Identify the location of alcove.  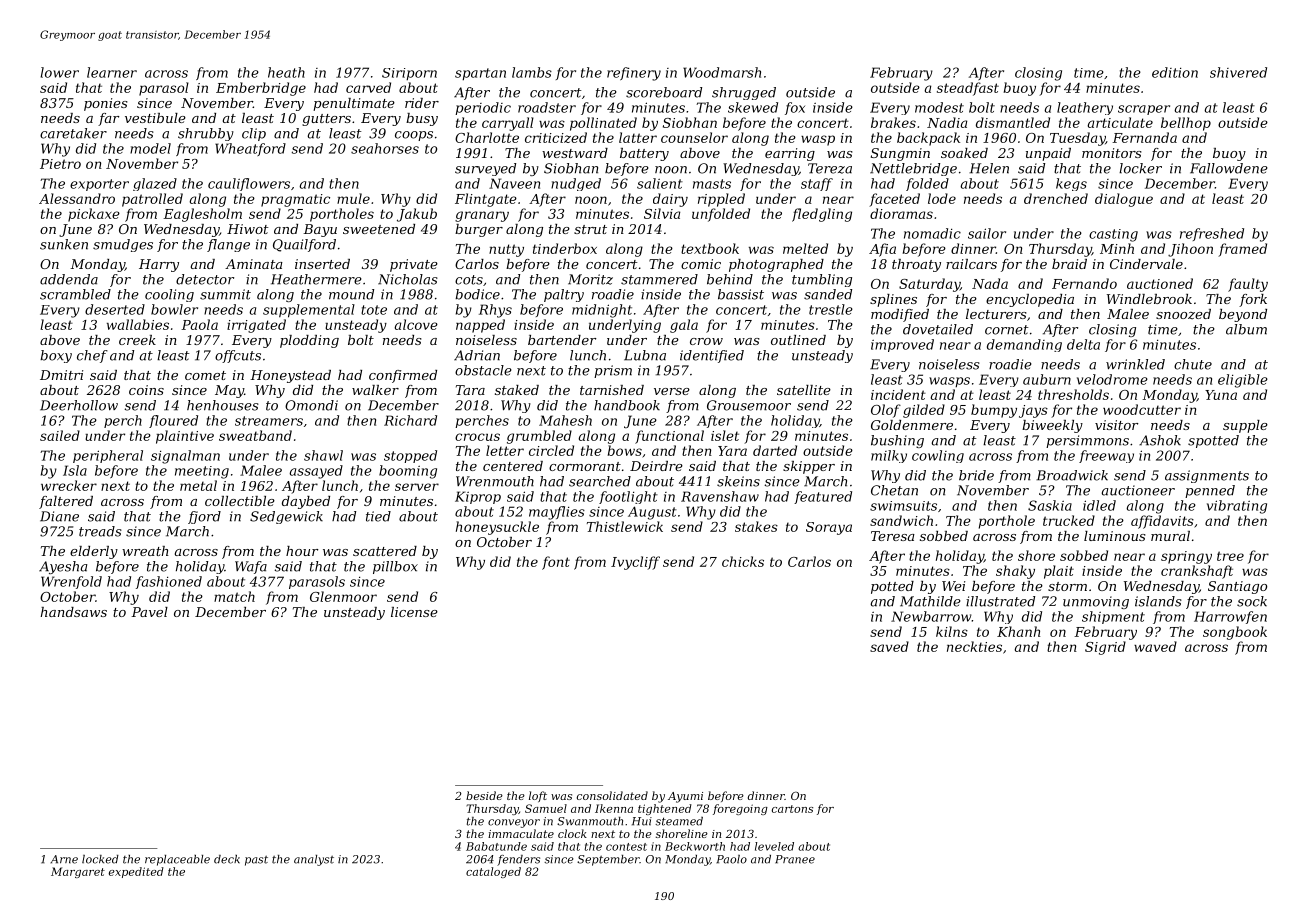
(416, 324).
